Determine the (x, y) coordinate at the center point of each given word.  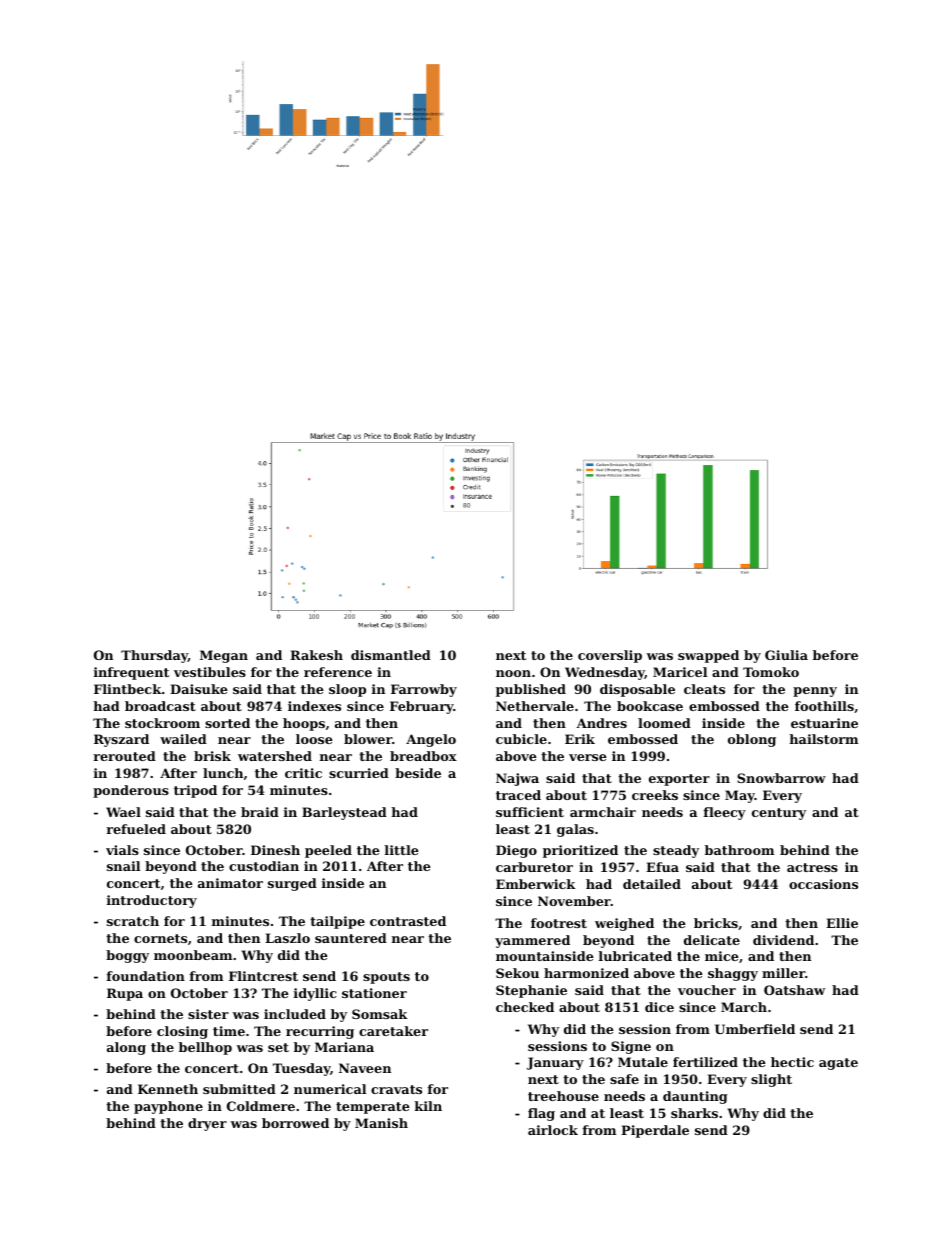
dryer (207, 1124)
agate (838, 1064)
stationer (374, 993)
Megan (224, 656)
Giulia (786, 655)
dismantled (391, 655)
